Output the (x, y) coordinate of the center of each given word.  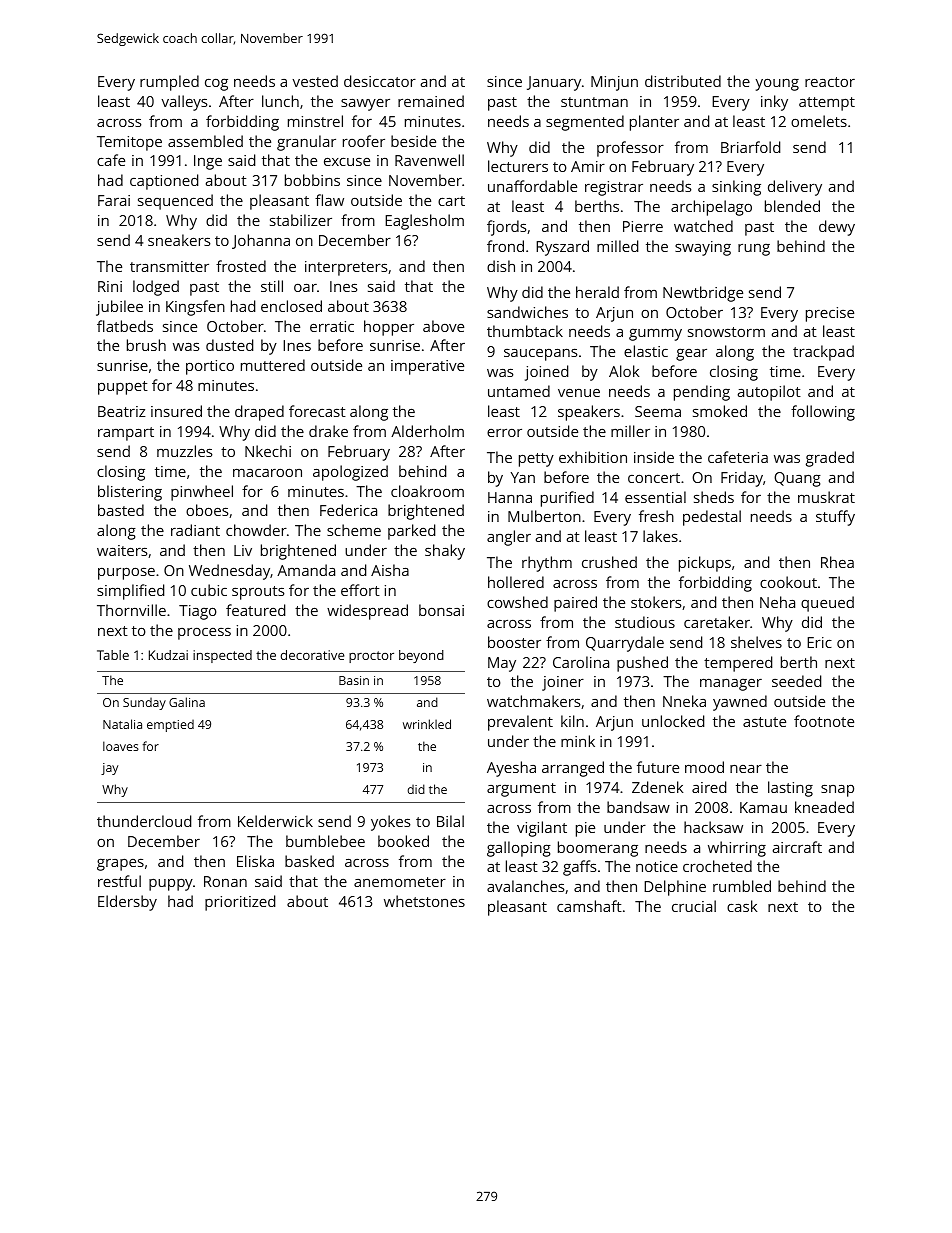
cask (742, 906)
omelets (819, 121)
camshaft (589, 906)
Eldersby (127, 903)
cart (451, 201)
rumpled (169, 83)
